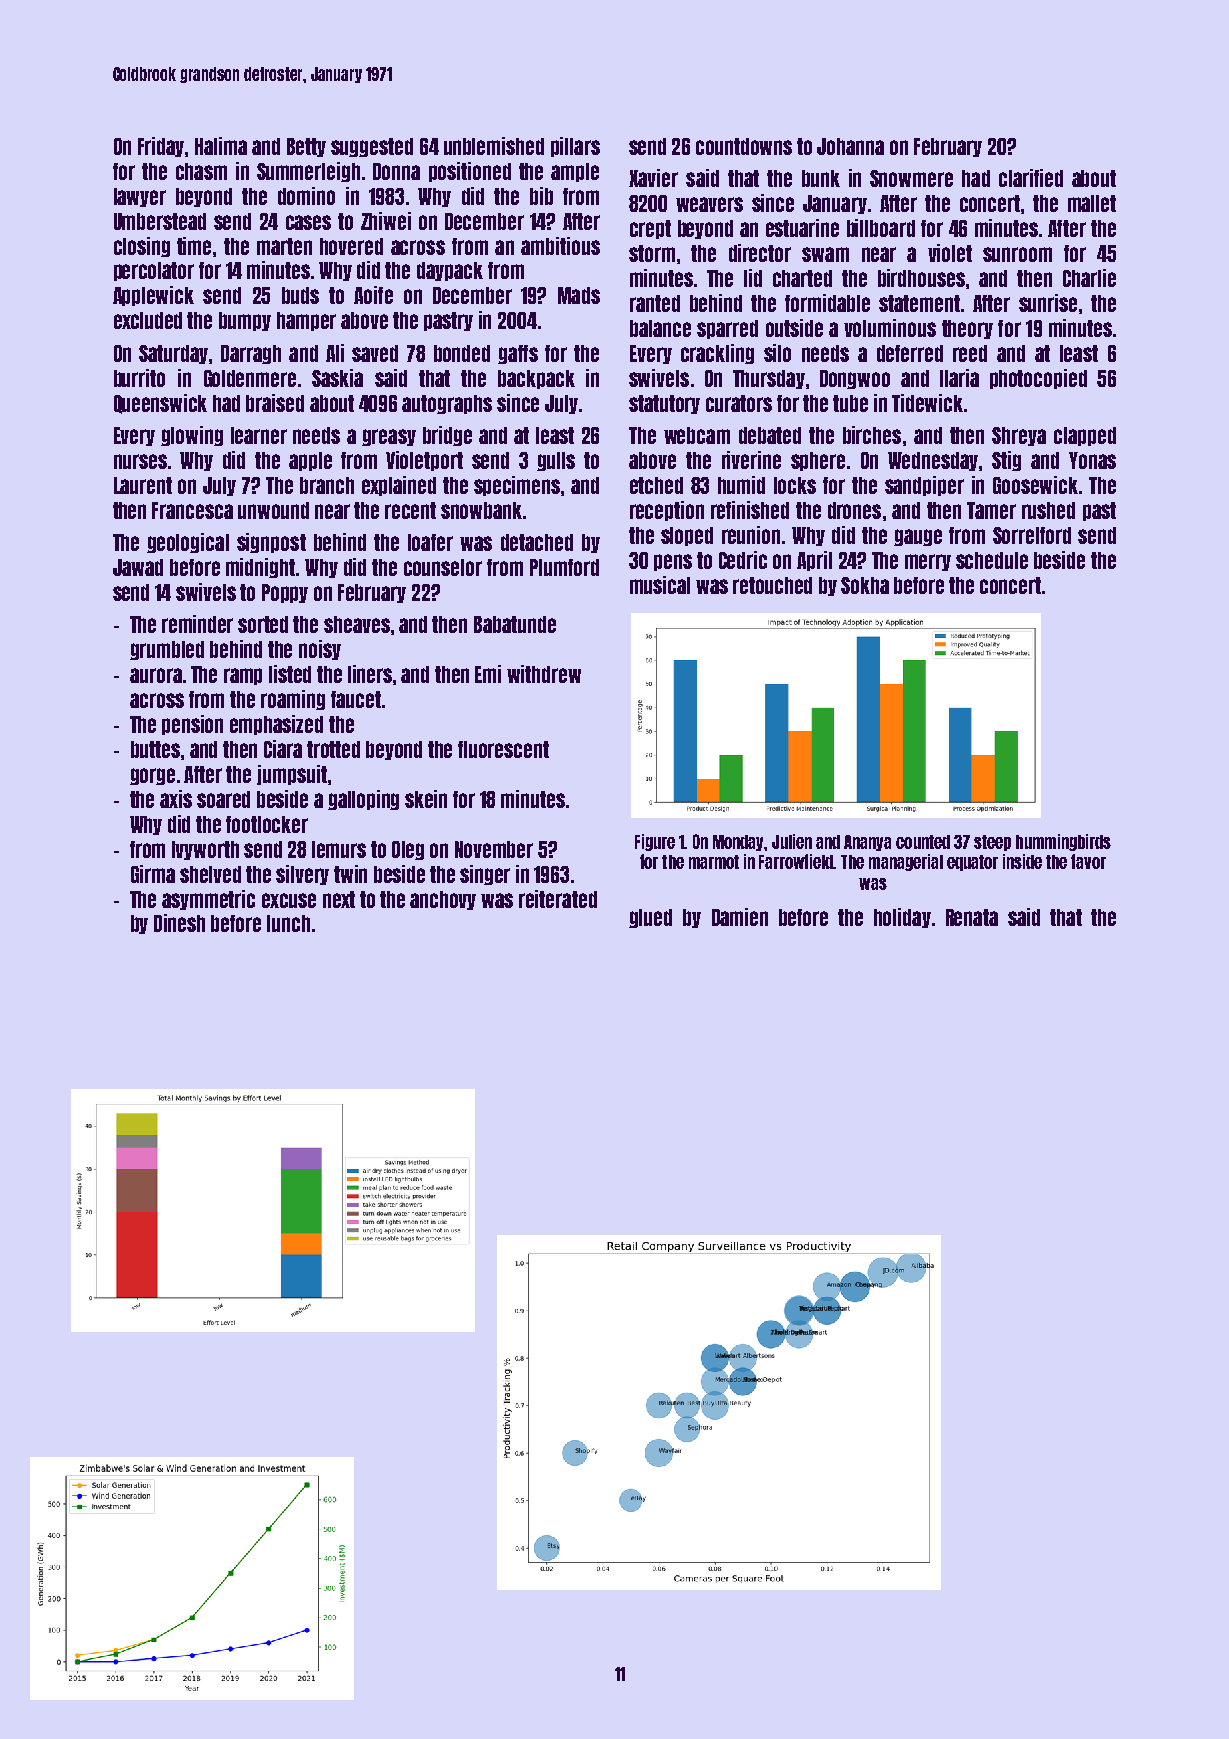 The height and width of the document is (1739, 1229). What do you see at coordinates (921, 278) in the document?
I see `birdhouses` at bounding box center [921, 278].
